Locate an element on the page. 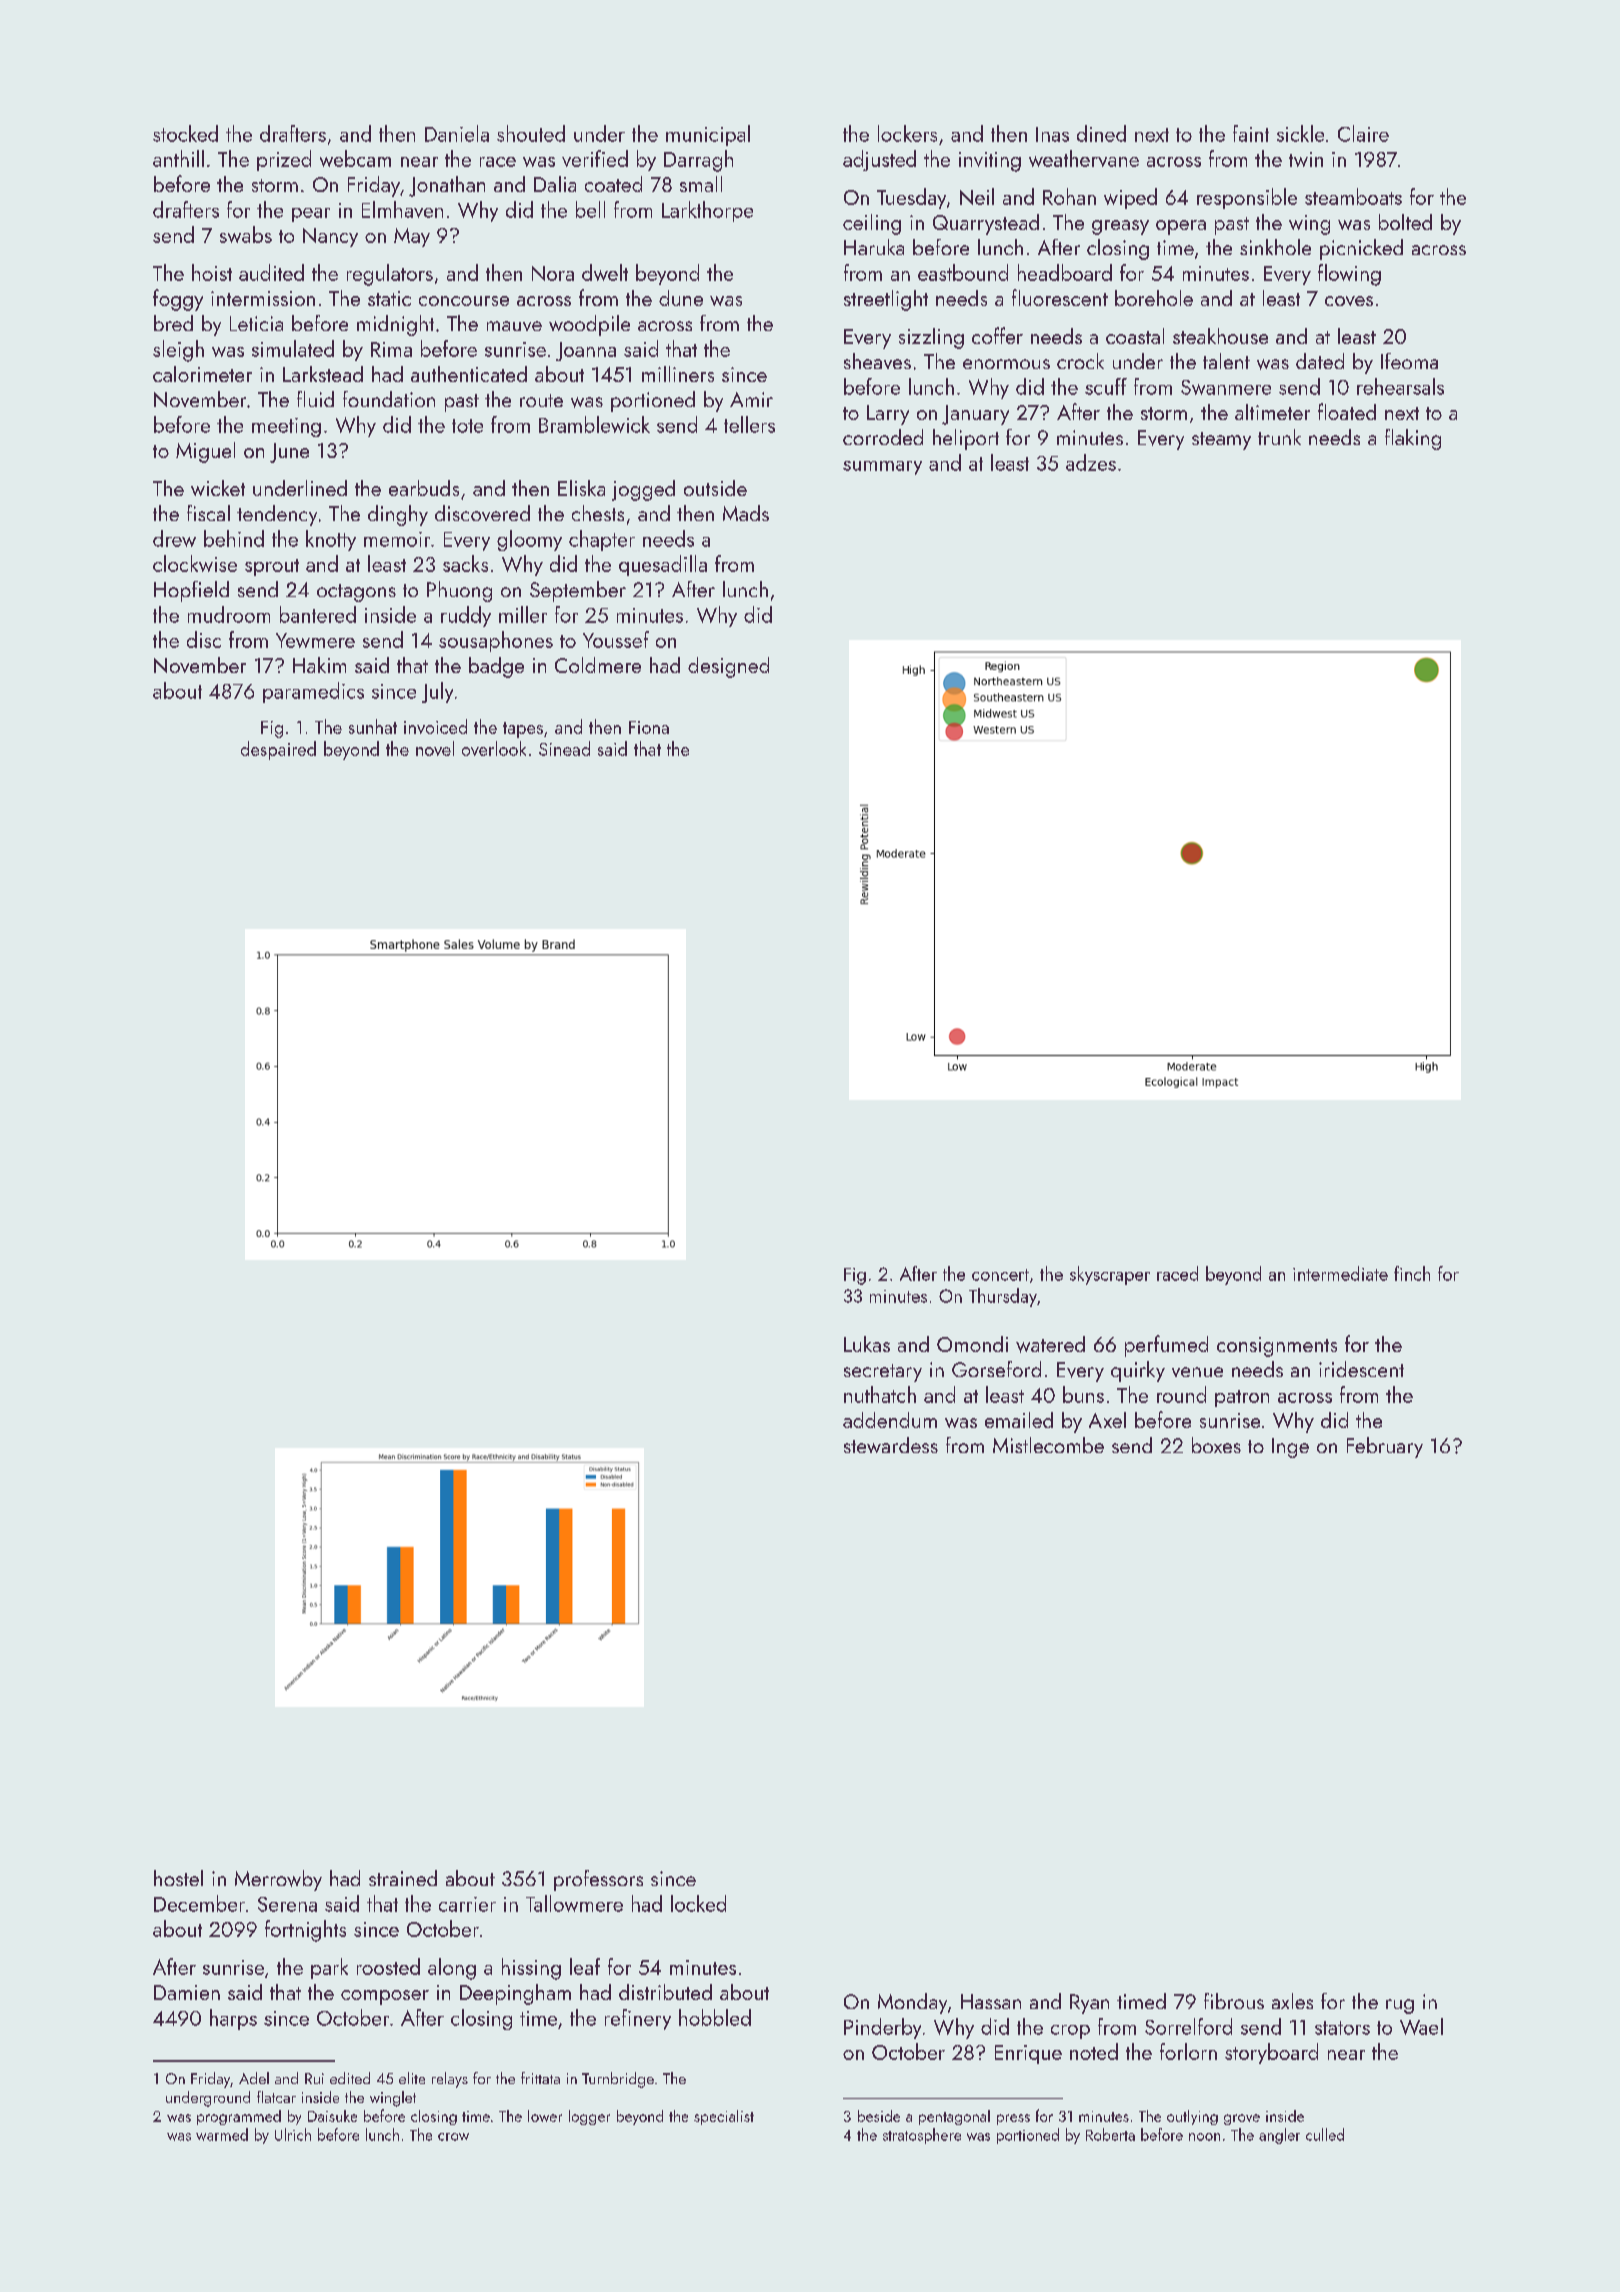 The height and width of the document is (2292, 1620). bolted is located at coordinates (1405, 222).
